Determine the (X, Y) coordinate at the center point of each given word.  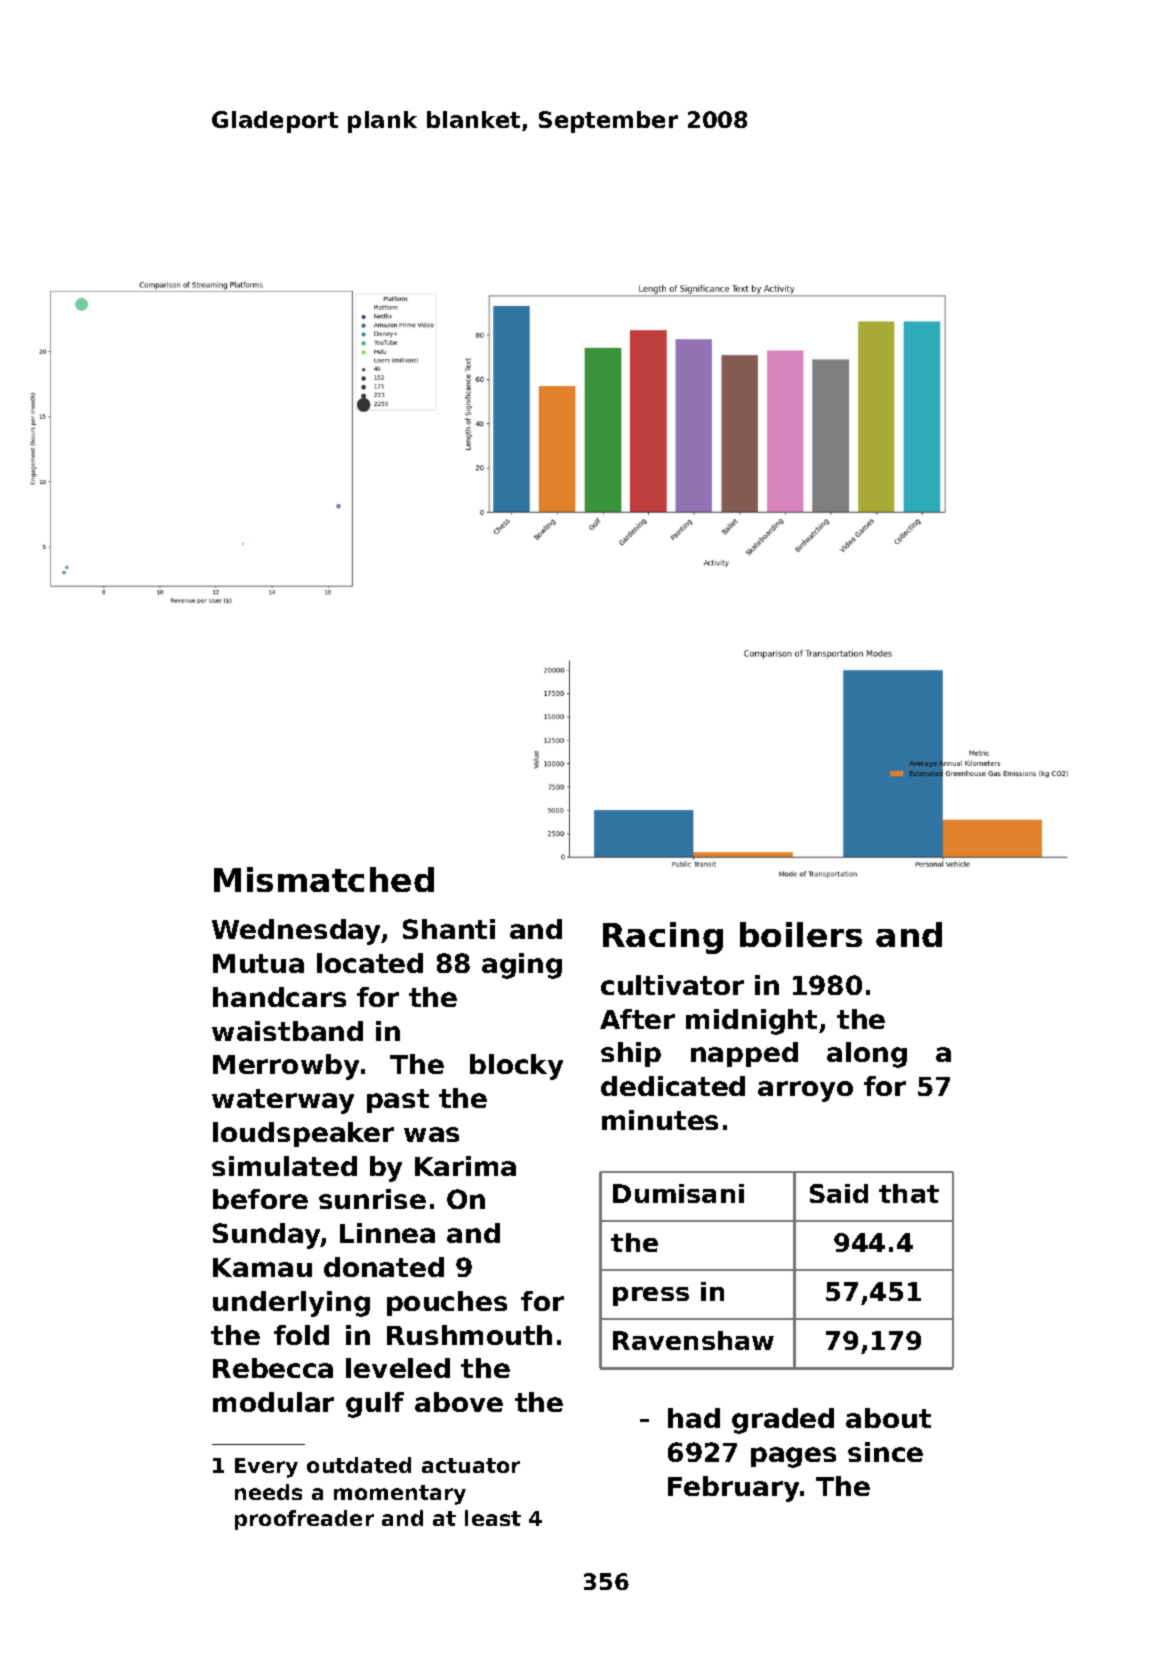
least (493, 1518)
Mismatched (324, 879)
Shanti (449, 929)
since (885, 1452)
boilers (801, 934)
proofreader (304, 1520)
